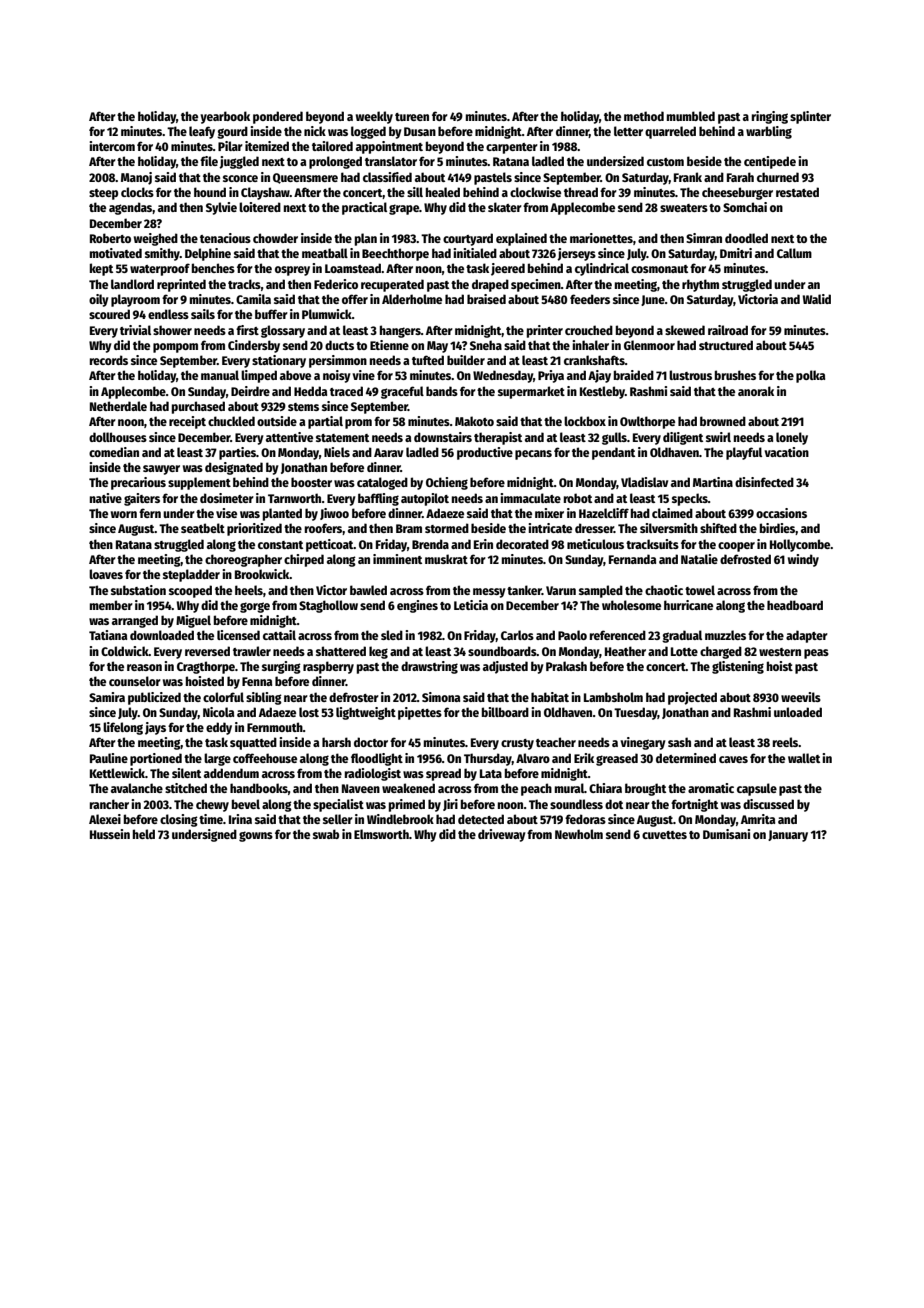  Describe the element at coordinates (447, 528) in the image. I see `stormed` at that location.
